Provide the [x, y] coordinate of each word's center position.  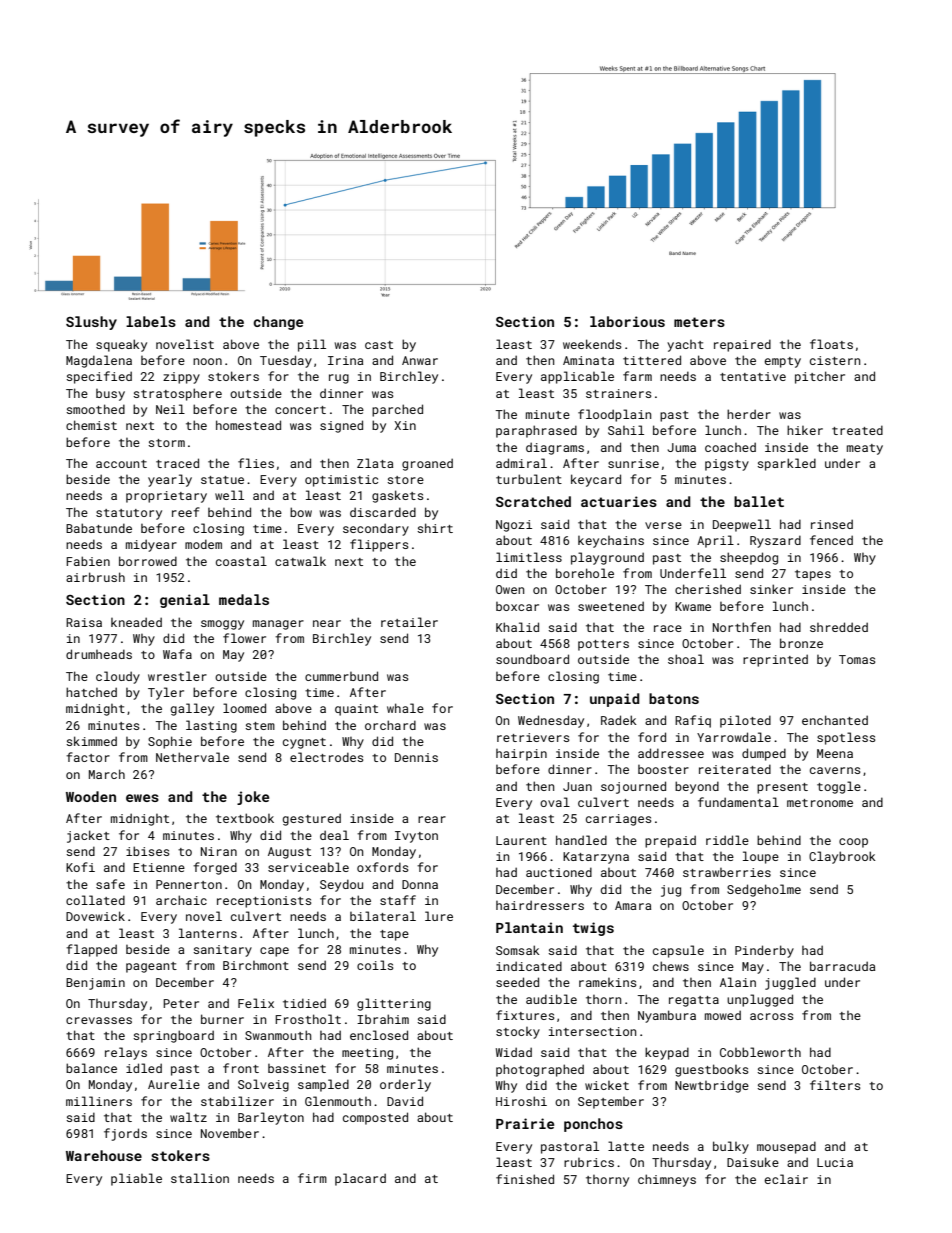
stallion [200, 1178]
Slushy [91, 323]
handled [581, 840]
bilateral [383, 916]
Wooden [91, 796]
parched [397, 410]
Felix [256, 1003]
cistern [835, 360]
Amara [633, 905]
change [278, 323]
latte [626, 1146]
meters [699, 322]
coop [853, 843]
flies [256, 463]
